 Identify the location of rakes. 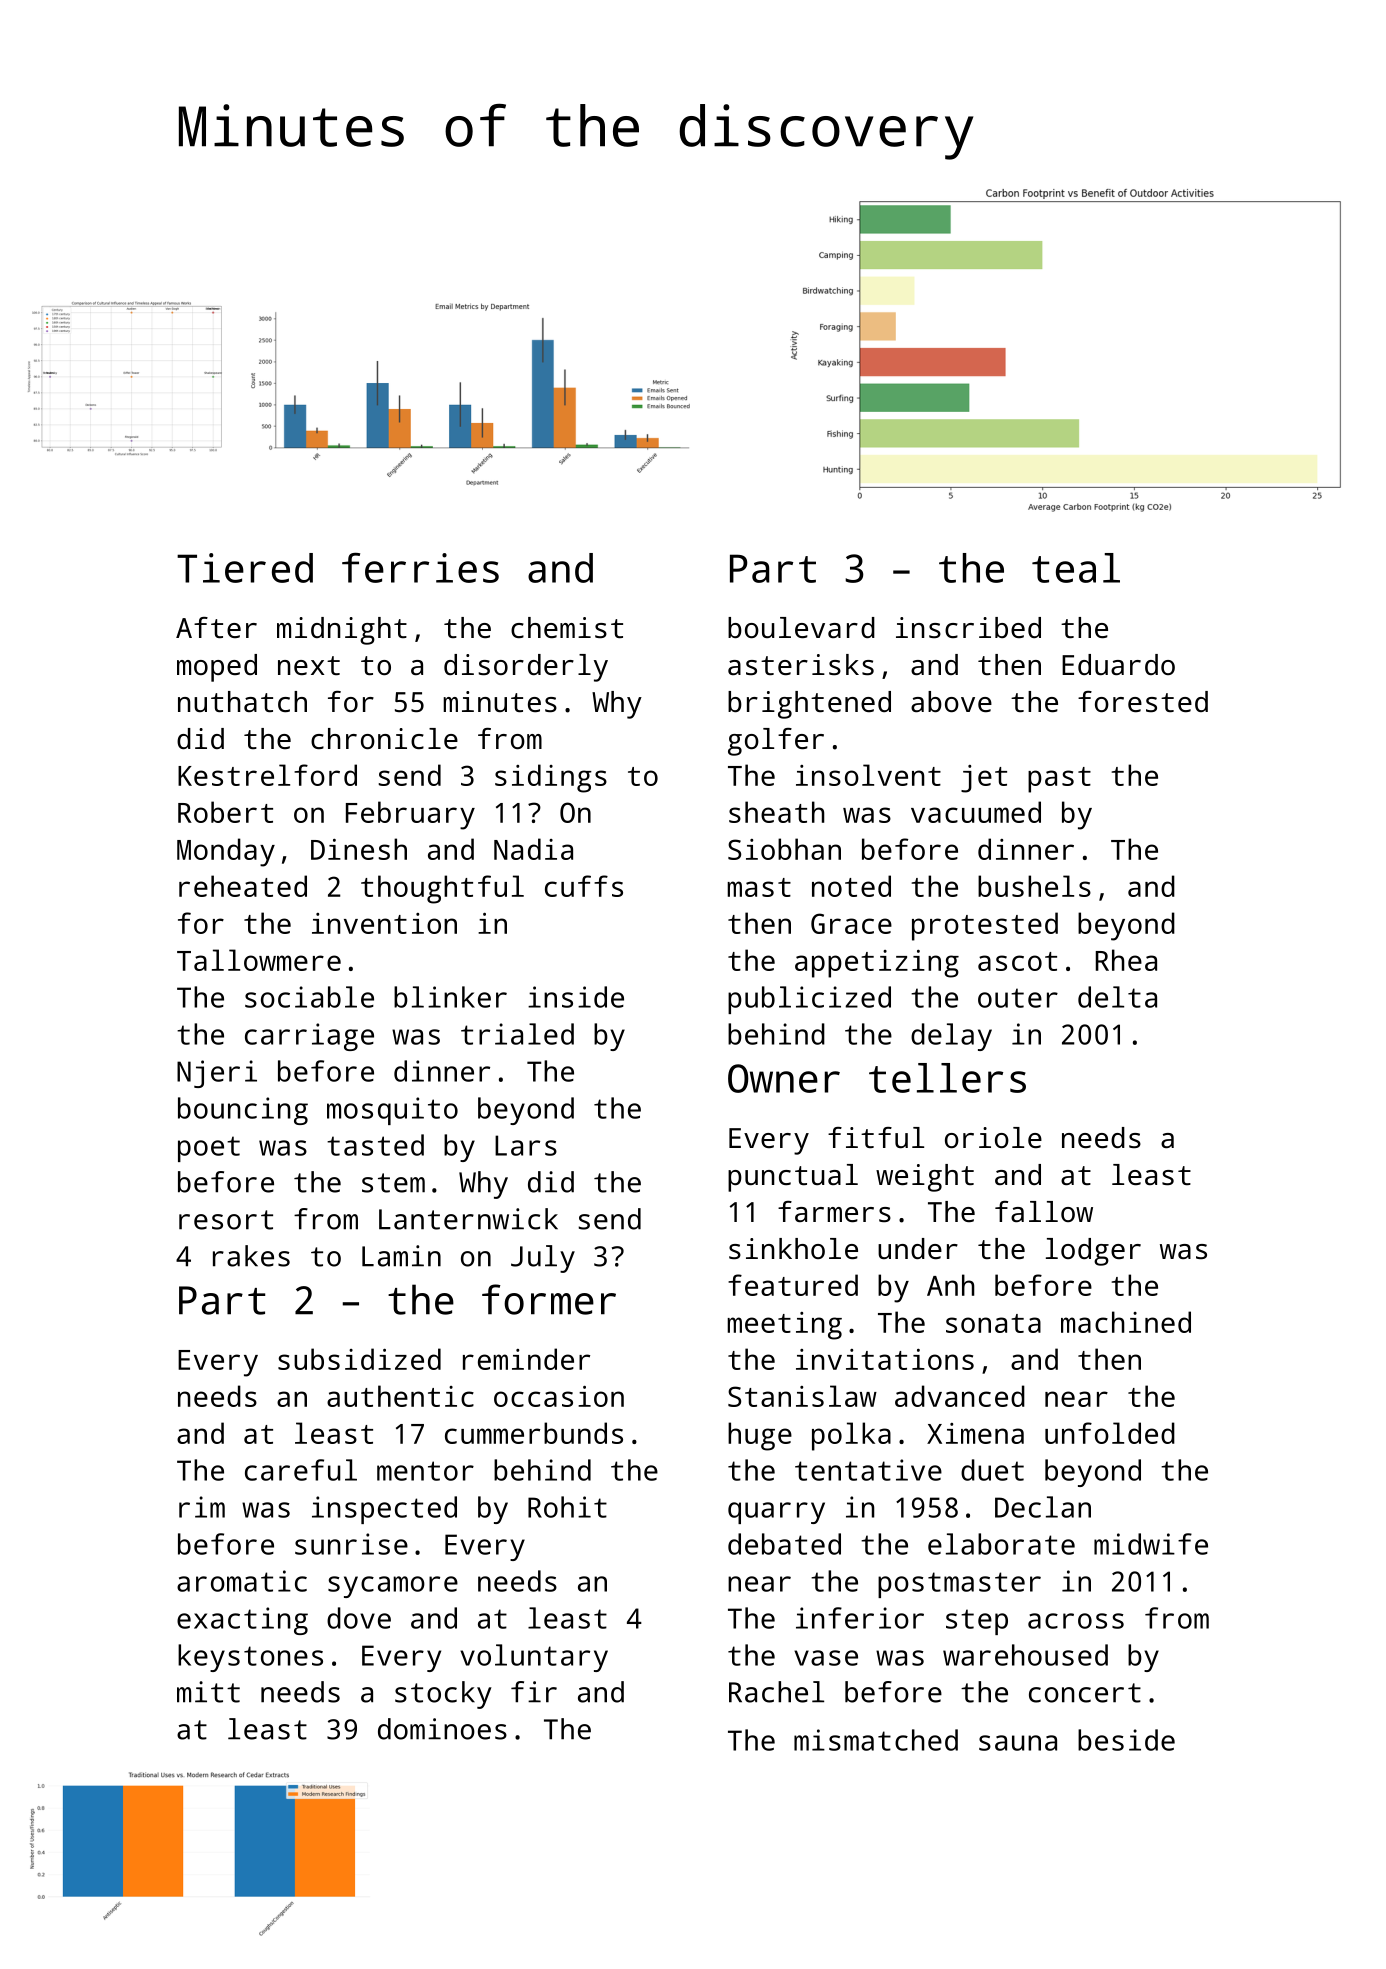
(251, 1256).
